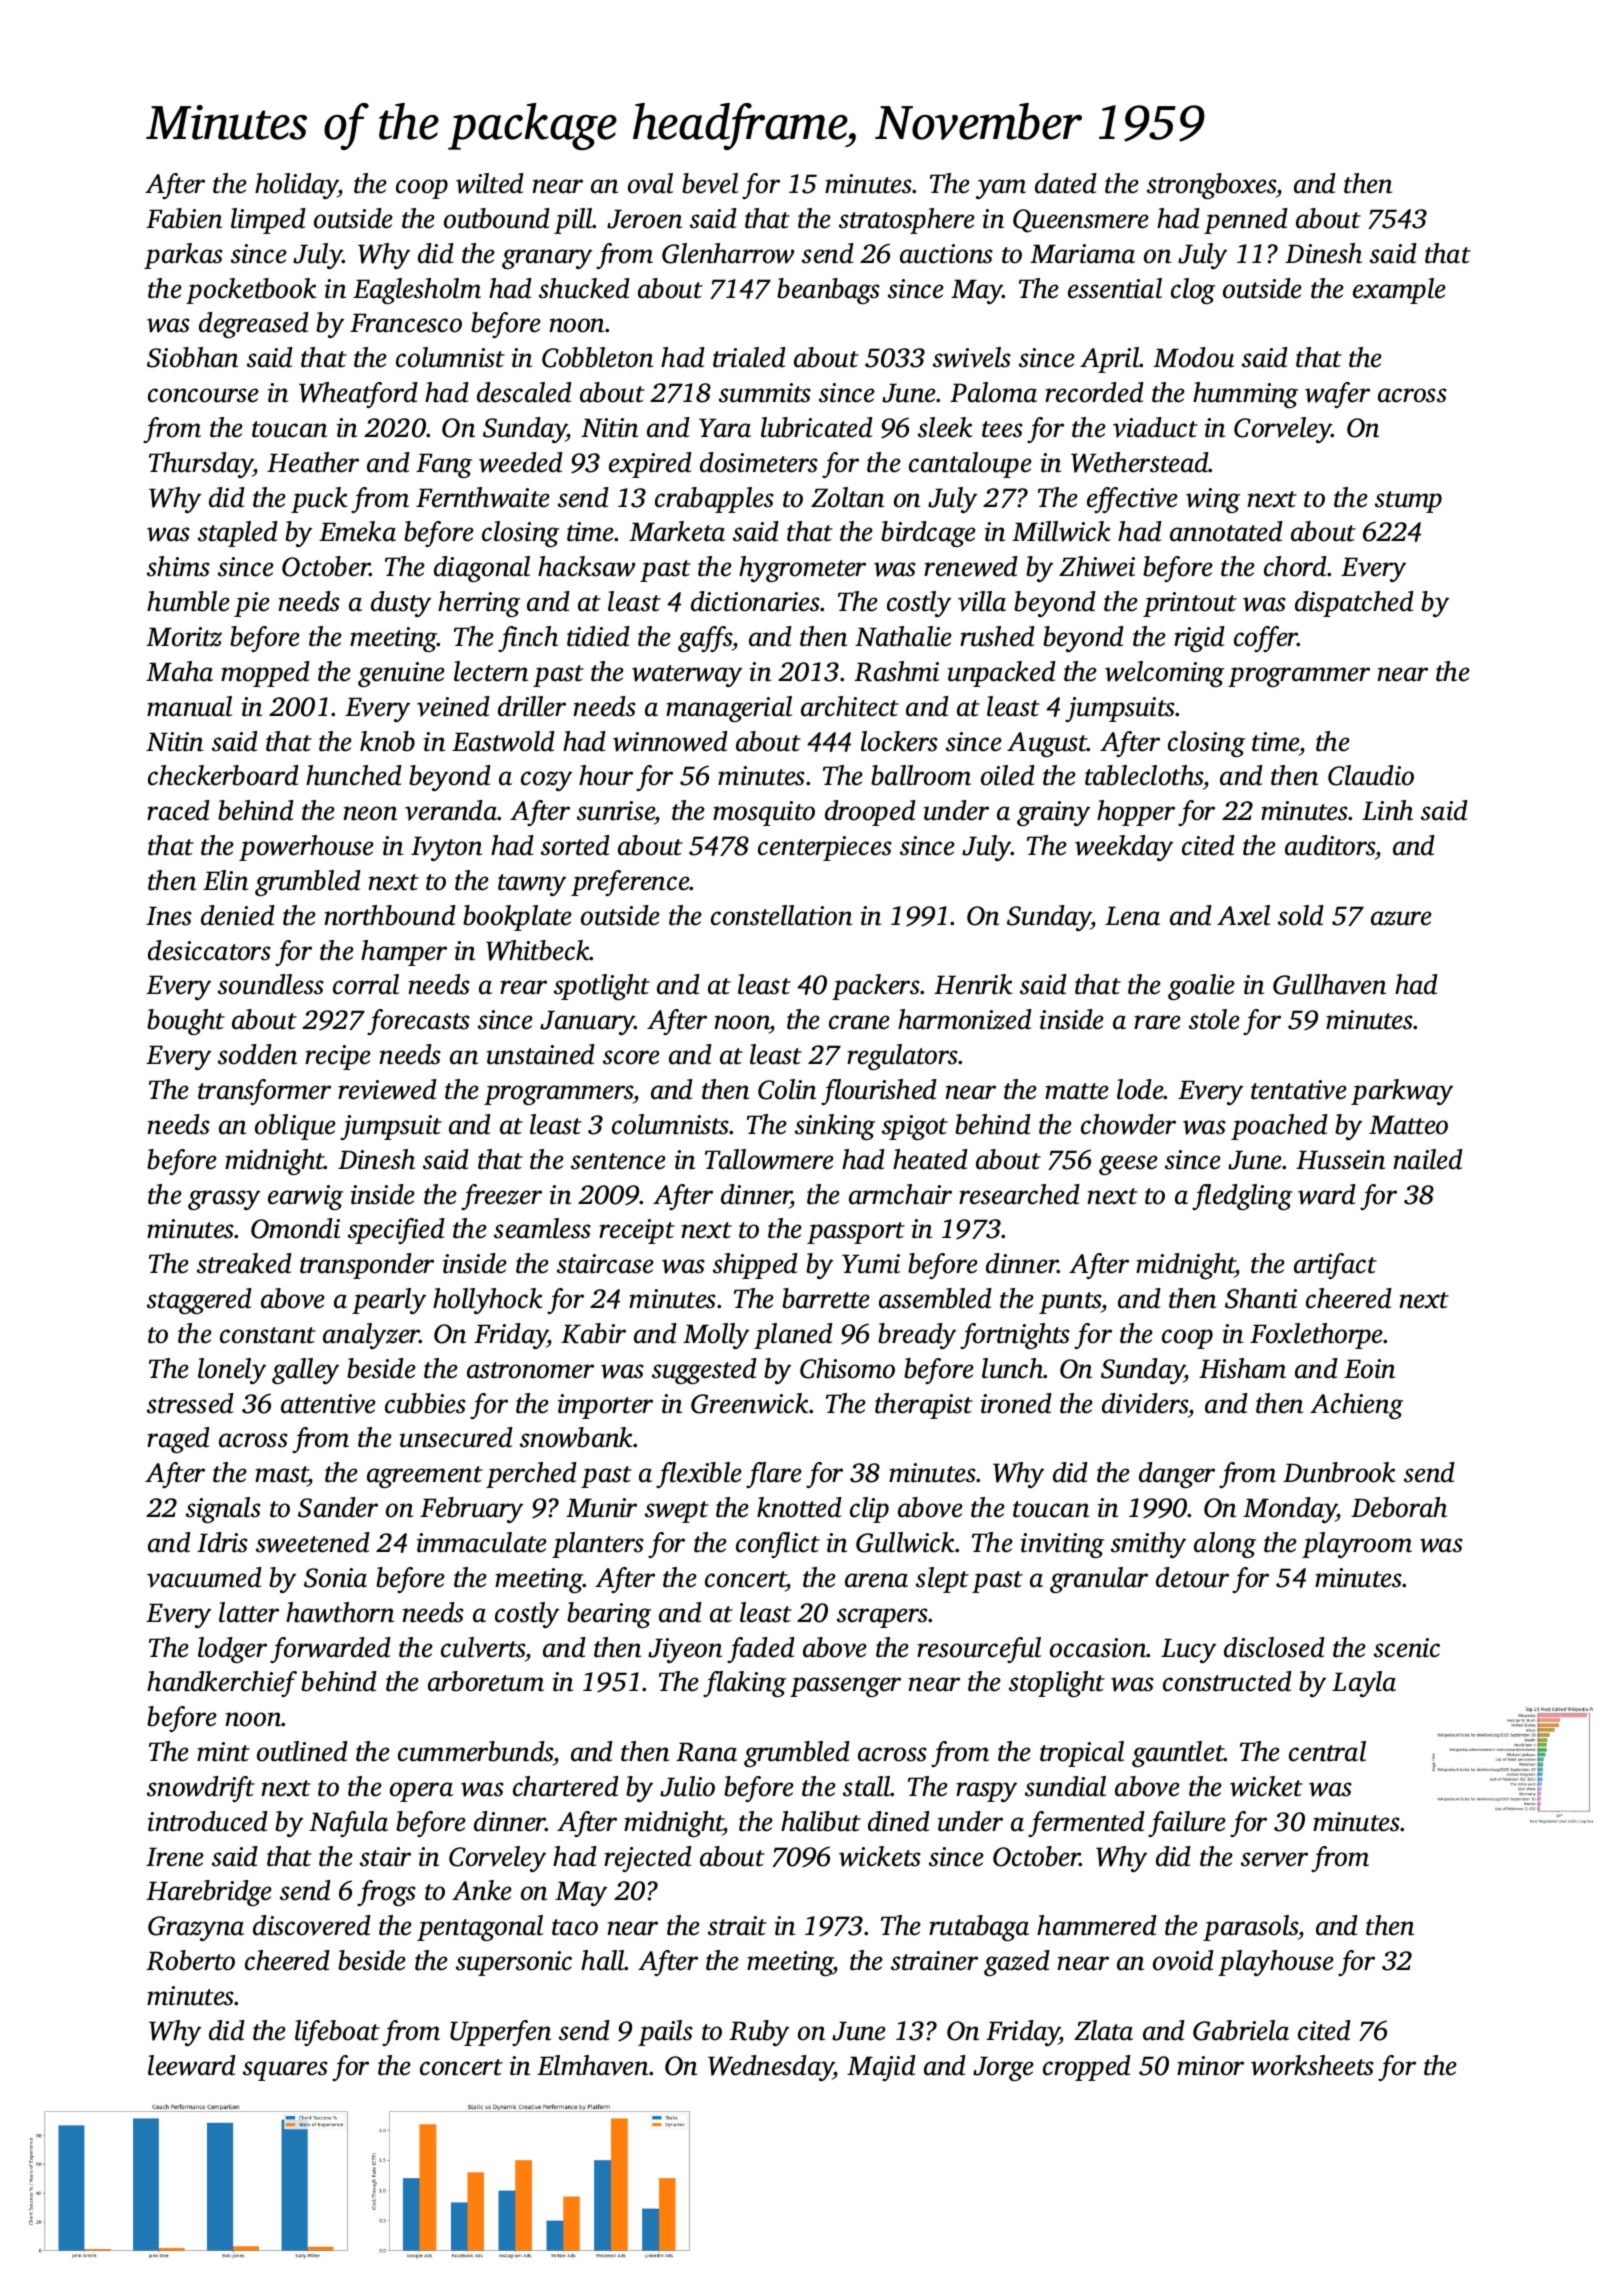  I want to click on bevel, so click(710, 183).
